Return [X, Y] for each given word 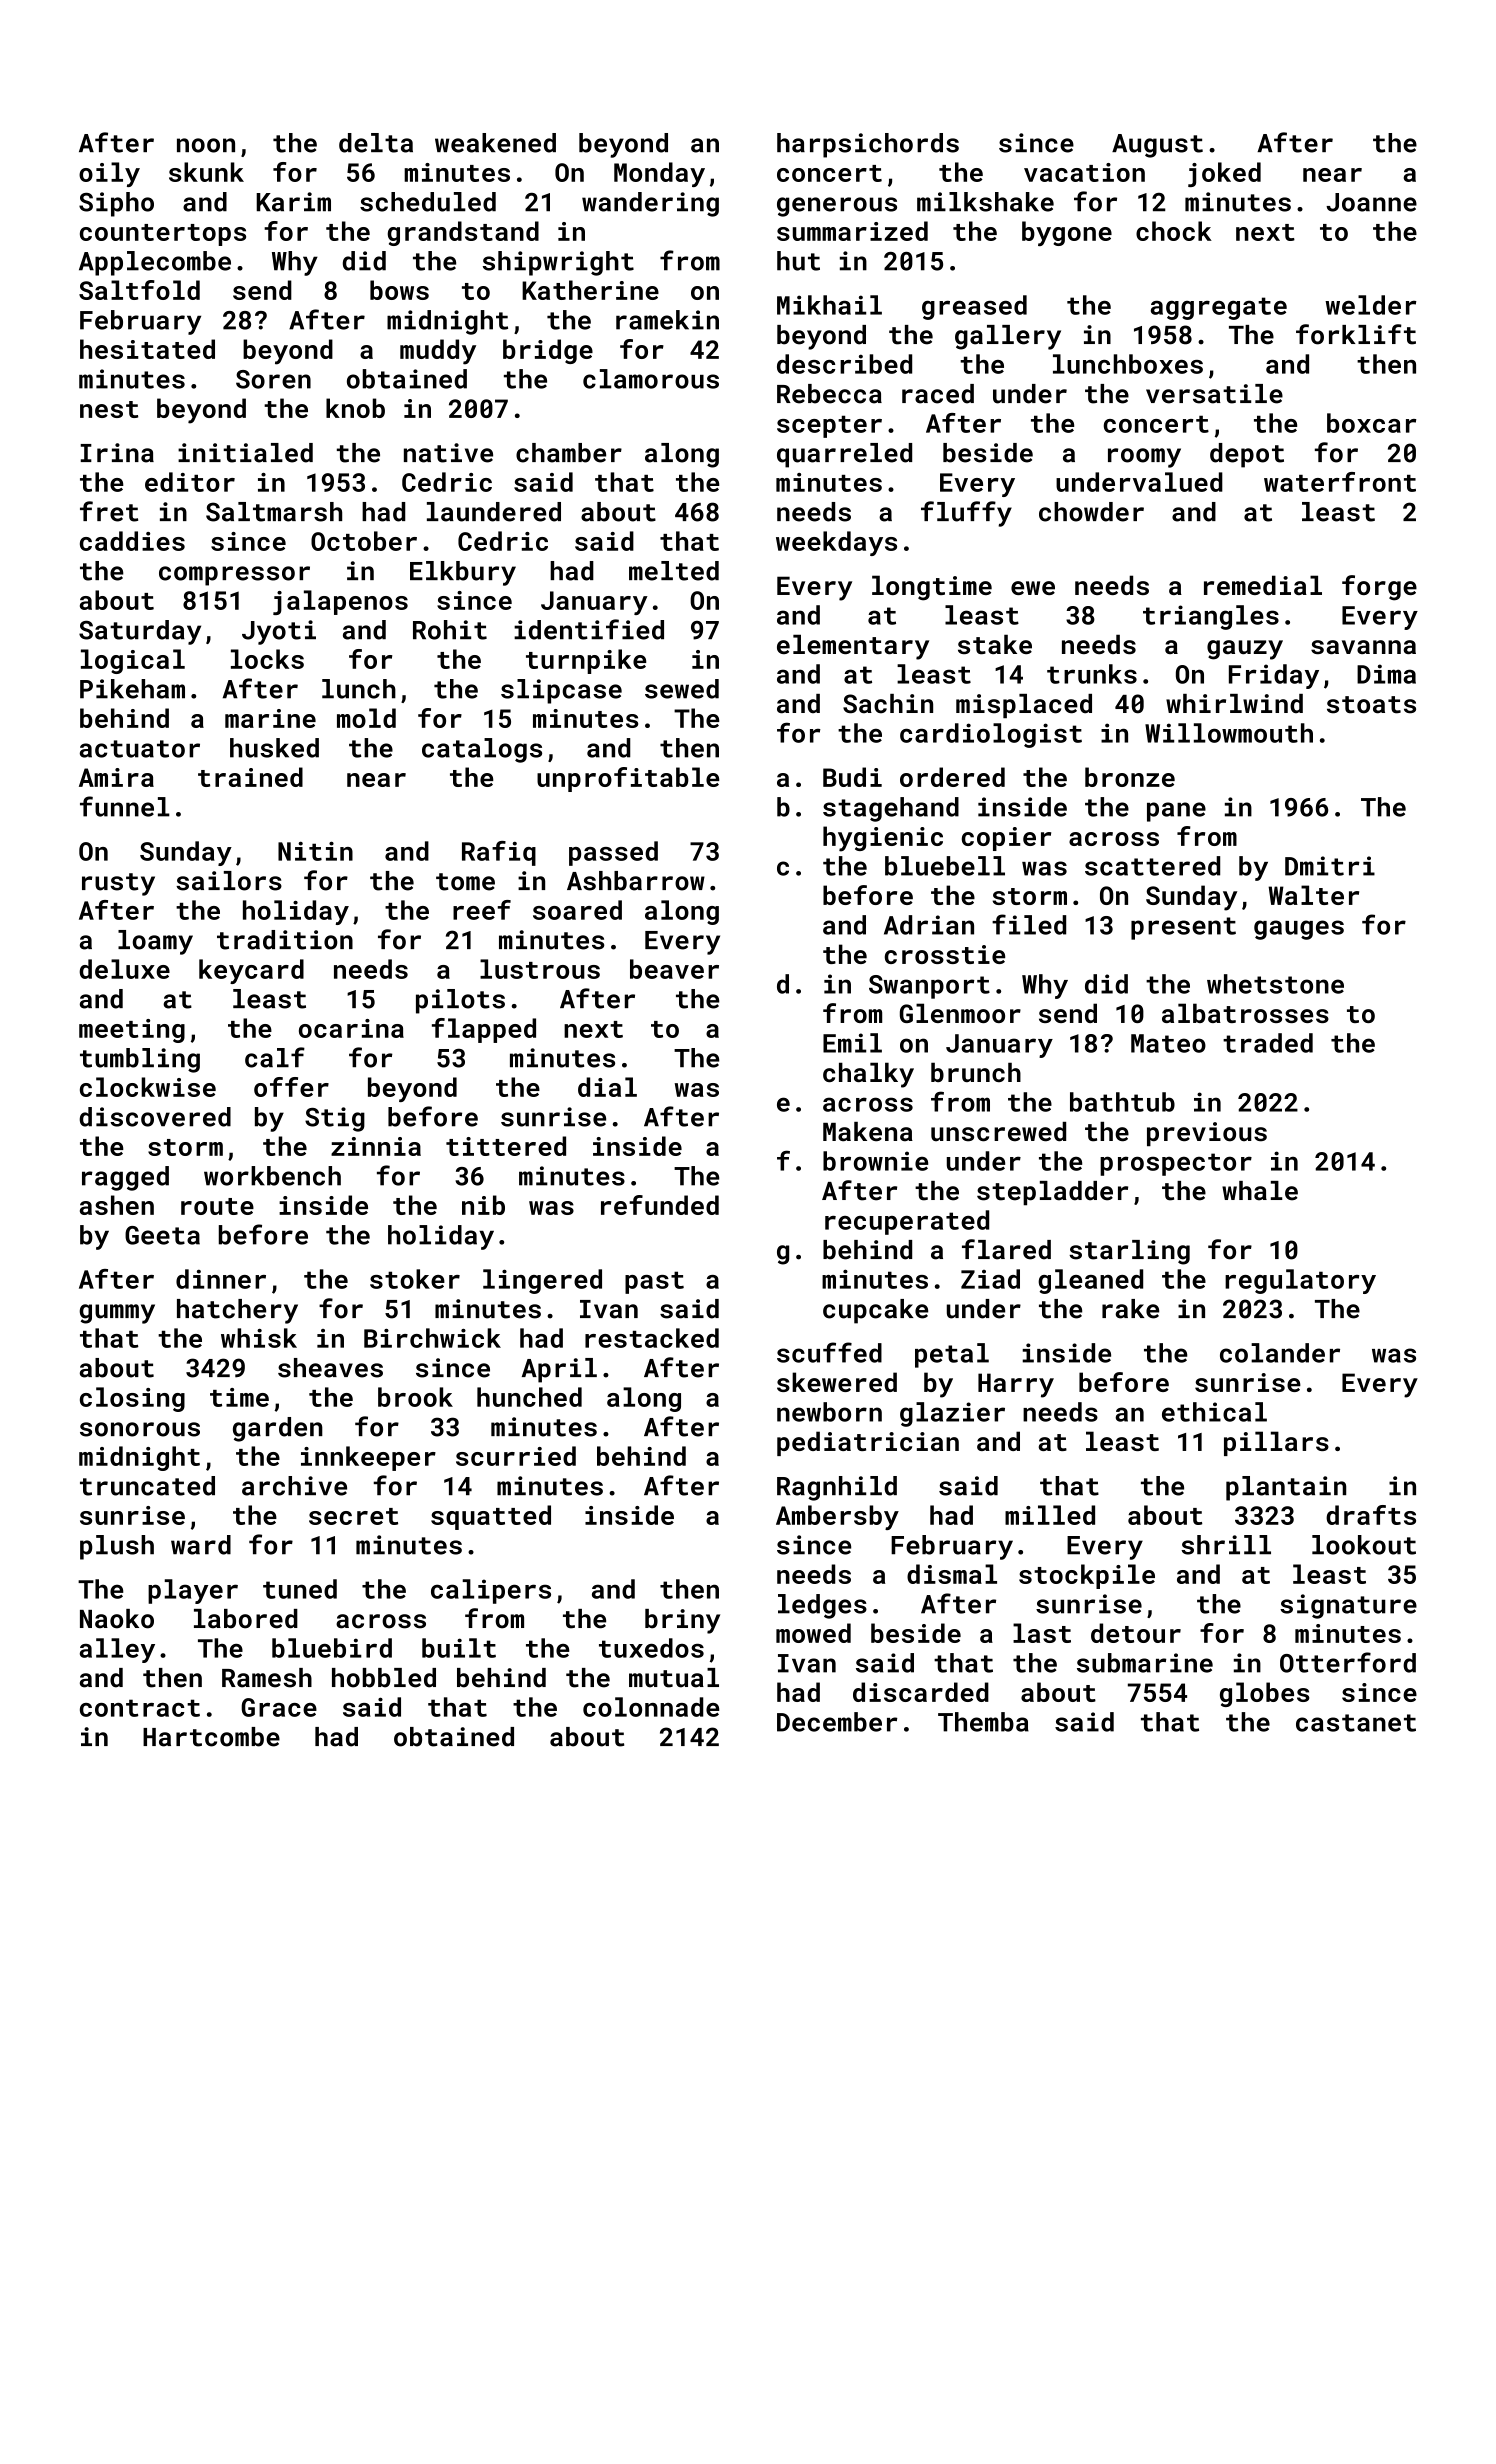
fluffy [966, 514]
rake [1130, 1309]
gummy [117, 1314]
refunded [660, 1205]
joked [1224, 174]
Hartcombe [211, 1737]
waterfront [1340, 482]
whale [1260, 1191]
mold [366, 718]
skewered [837, 1382]
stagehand [891, 809]
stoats [1371, 705]
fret [109, 511]
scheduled [428, 202]
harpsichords [868, 145]
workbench [272, 1176]
